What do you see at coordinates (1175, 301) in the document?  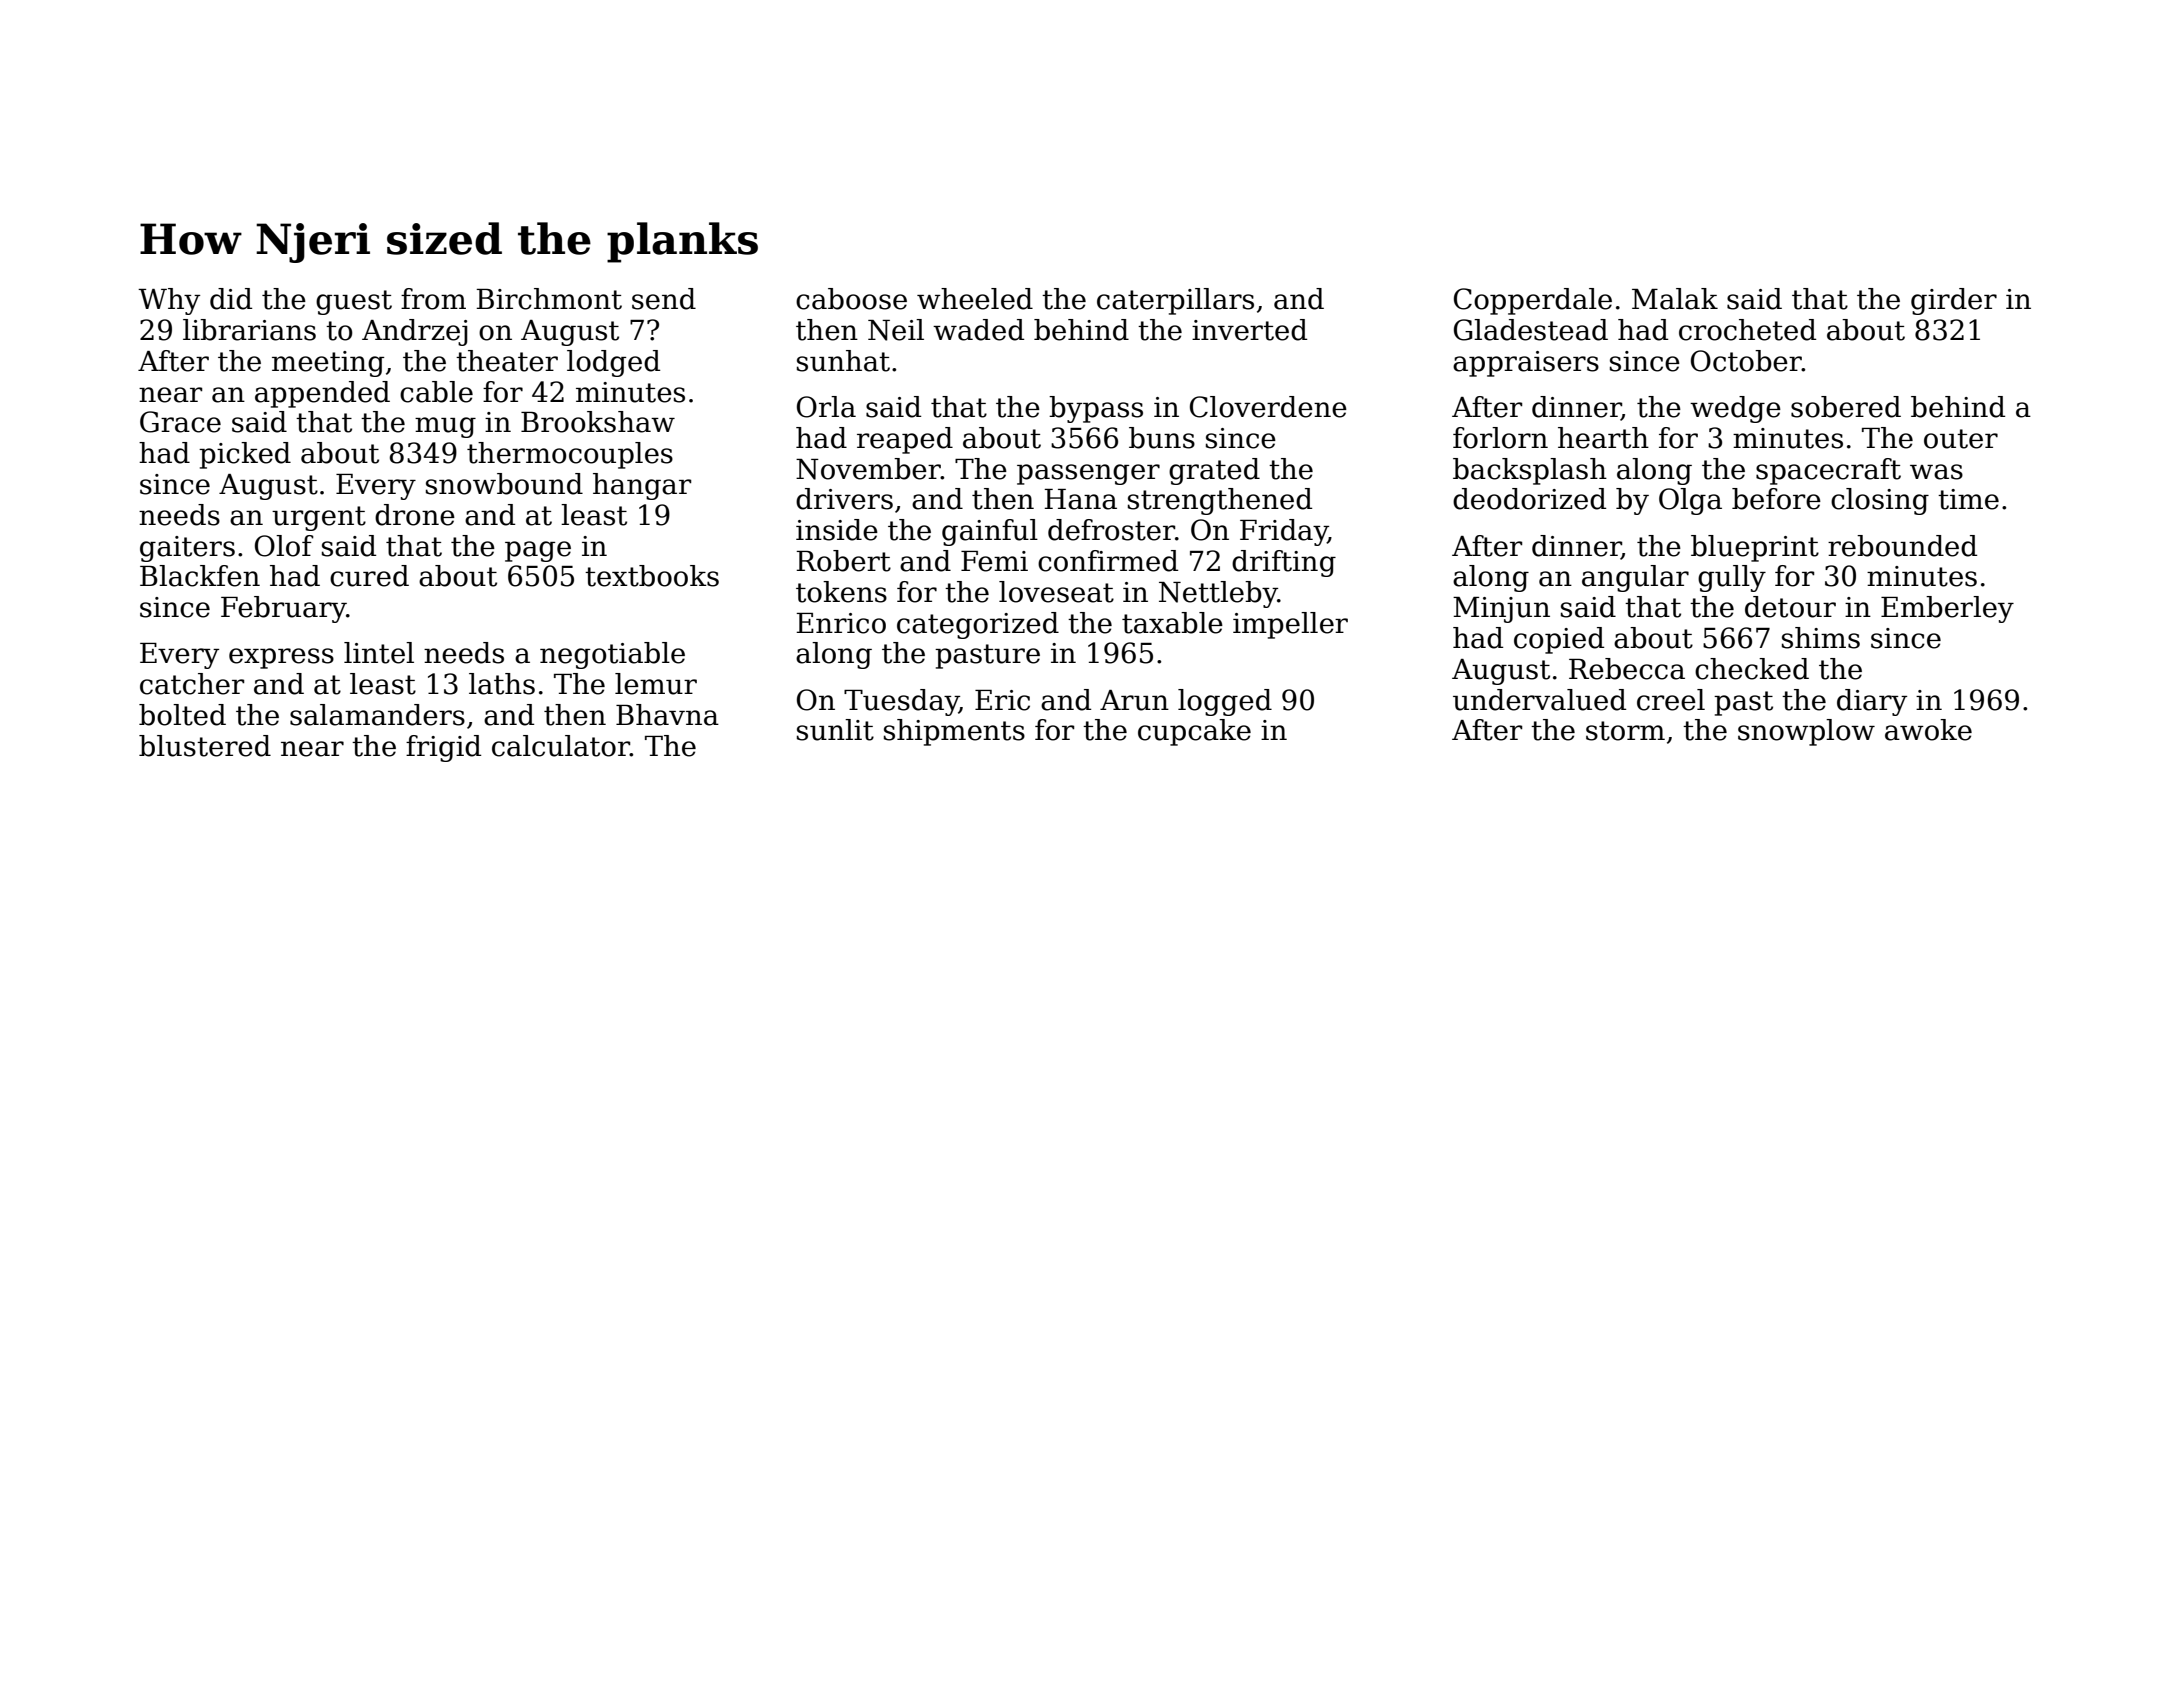 I see `caterpillars` at bounding box center [1175, 301].
